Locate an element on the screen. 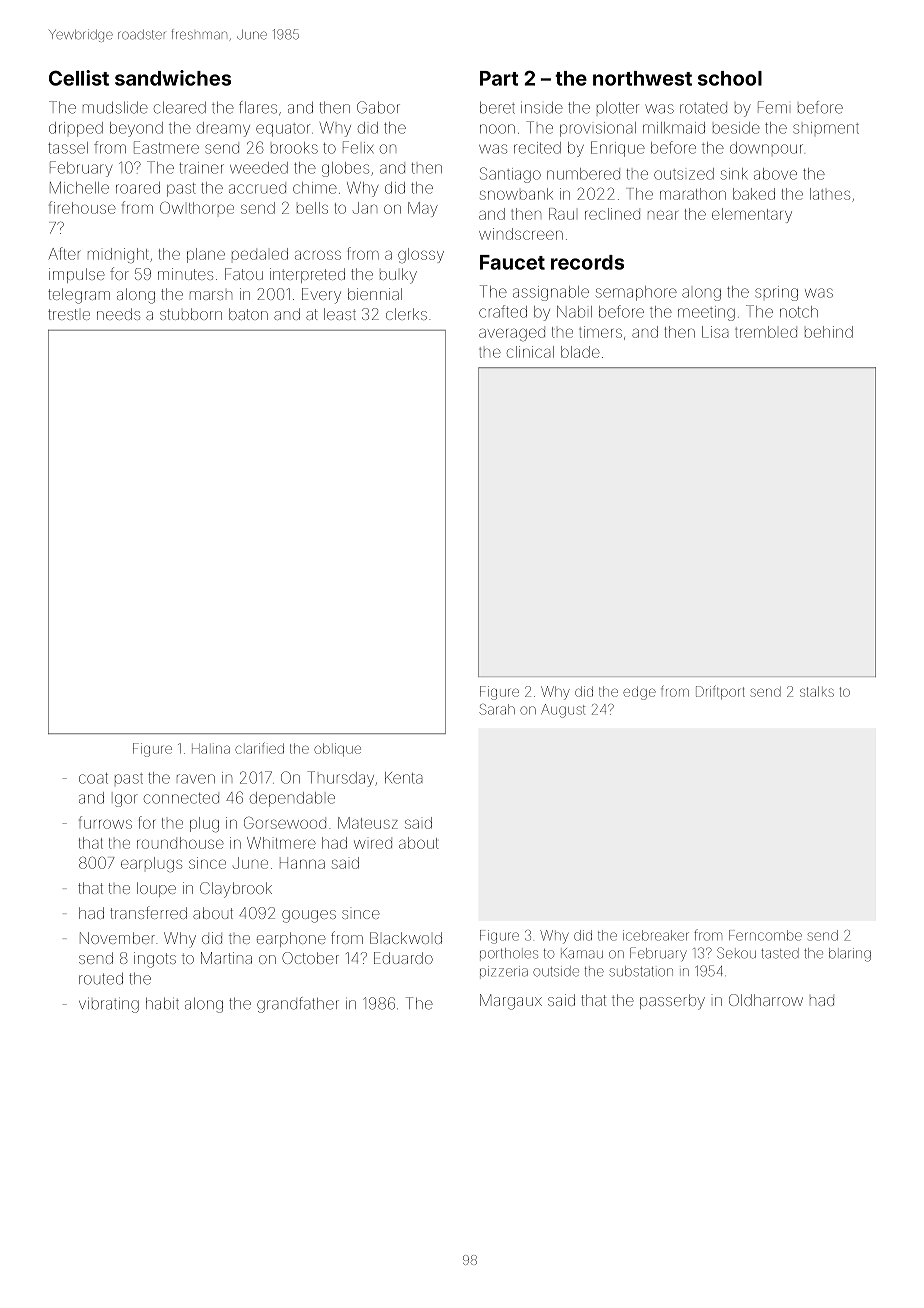 This screenshot has height=1308, width=924. snowbank is located at coordinates (516, 194).
